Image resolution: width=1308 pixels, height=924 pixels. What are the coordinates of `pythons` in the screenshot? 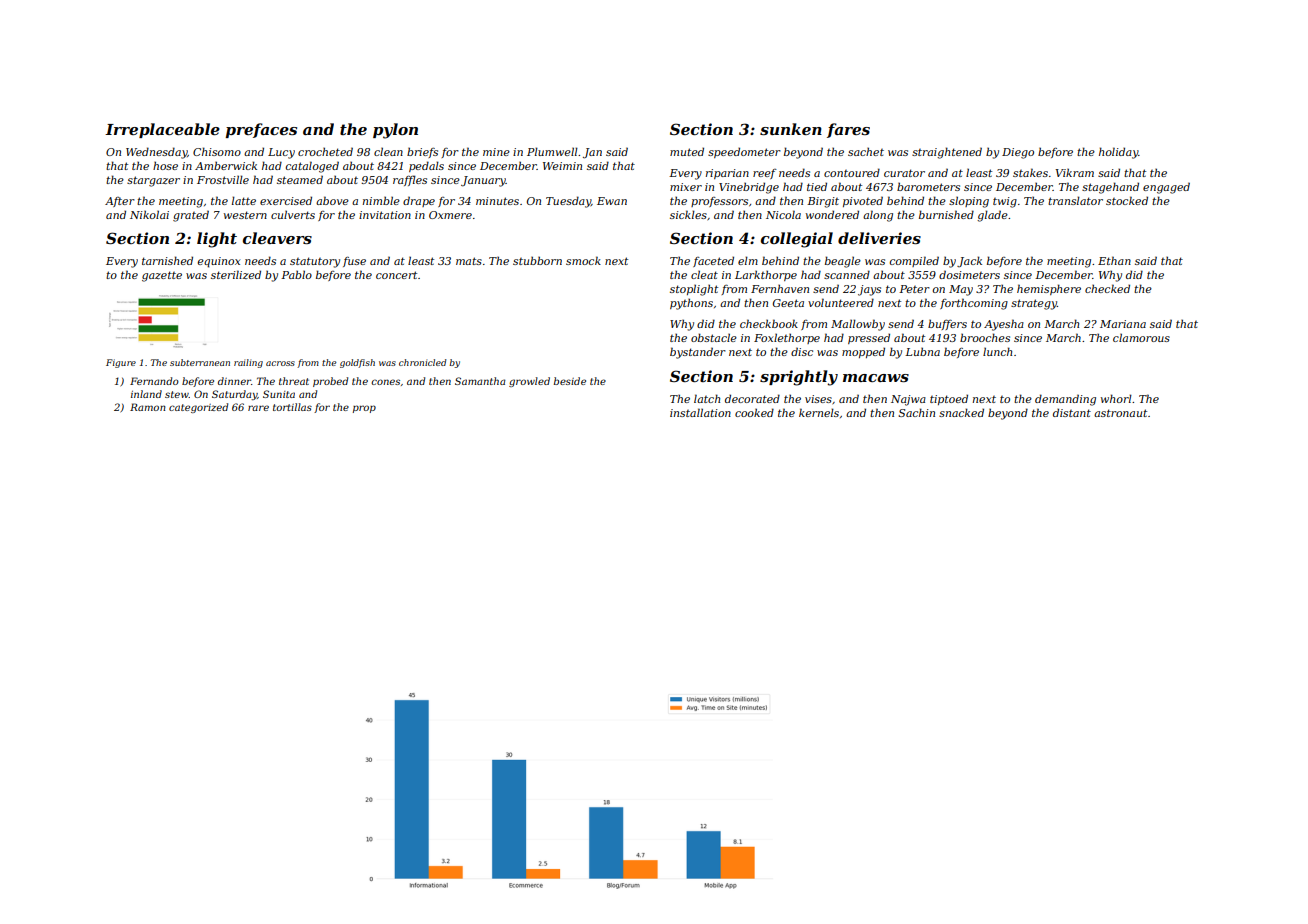 It's located at (691, 304).
